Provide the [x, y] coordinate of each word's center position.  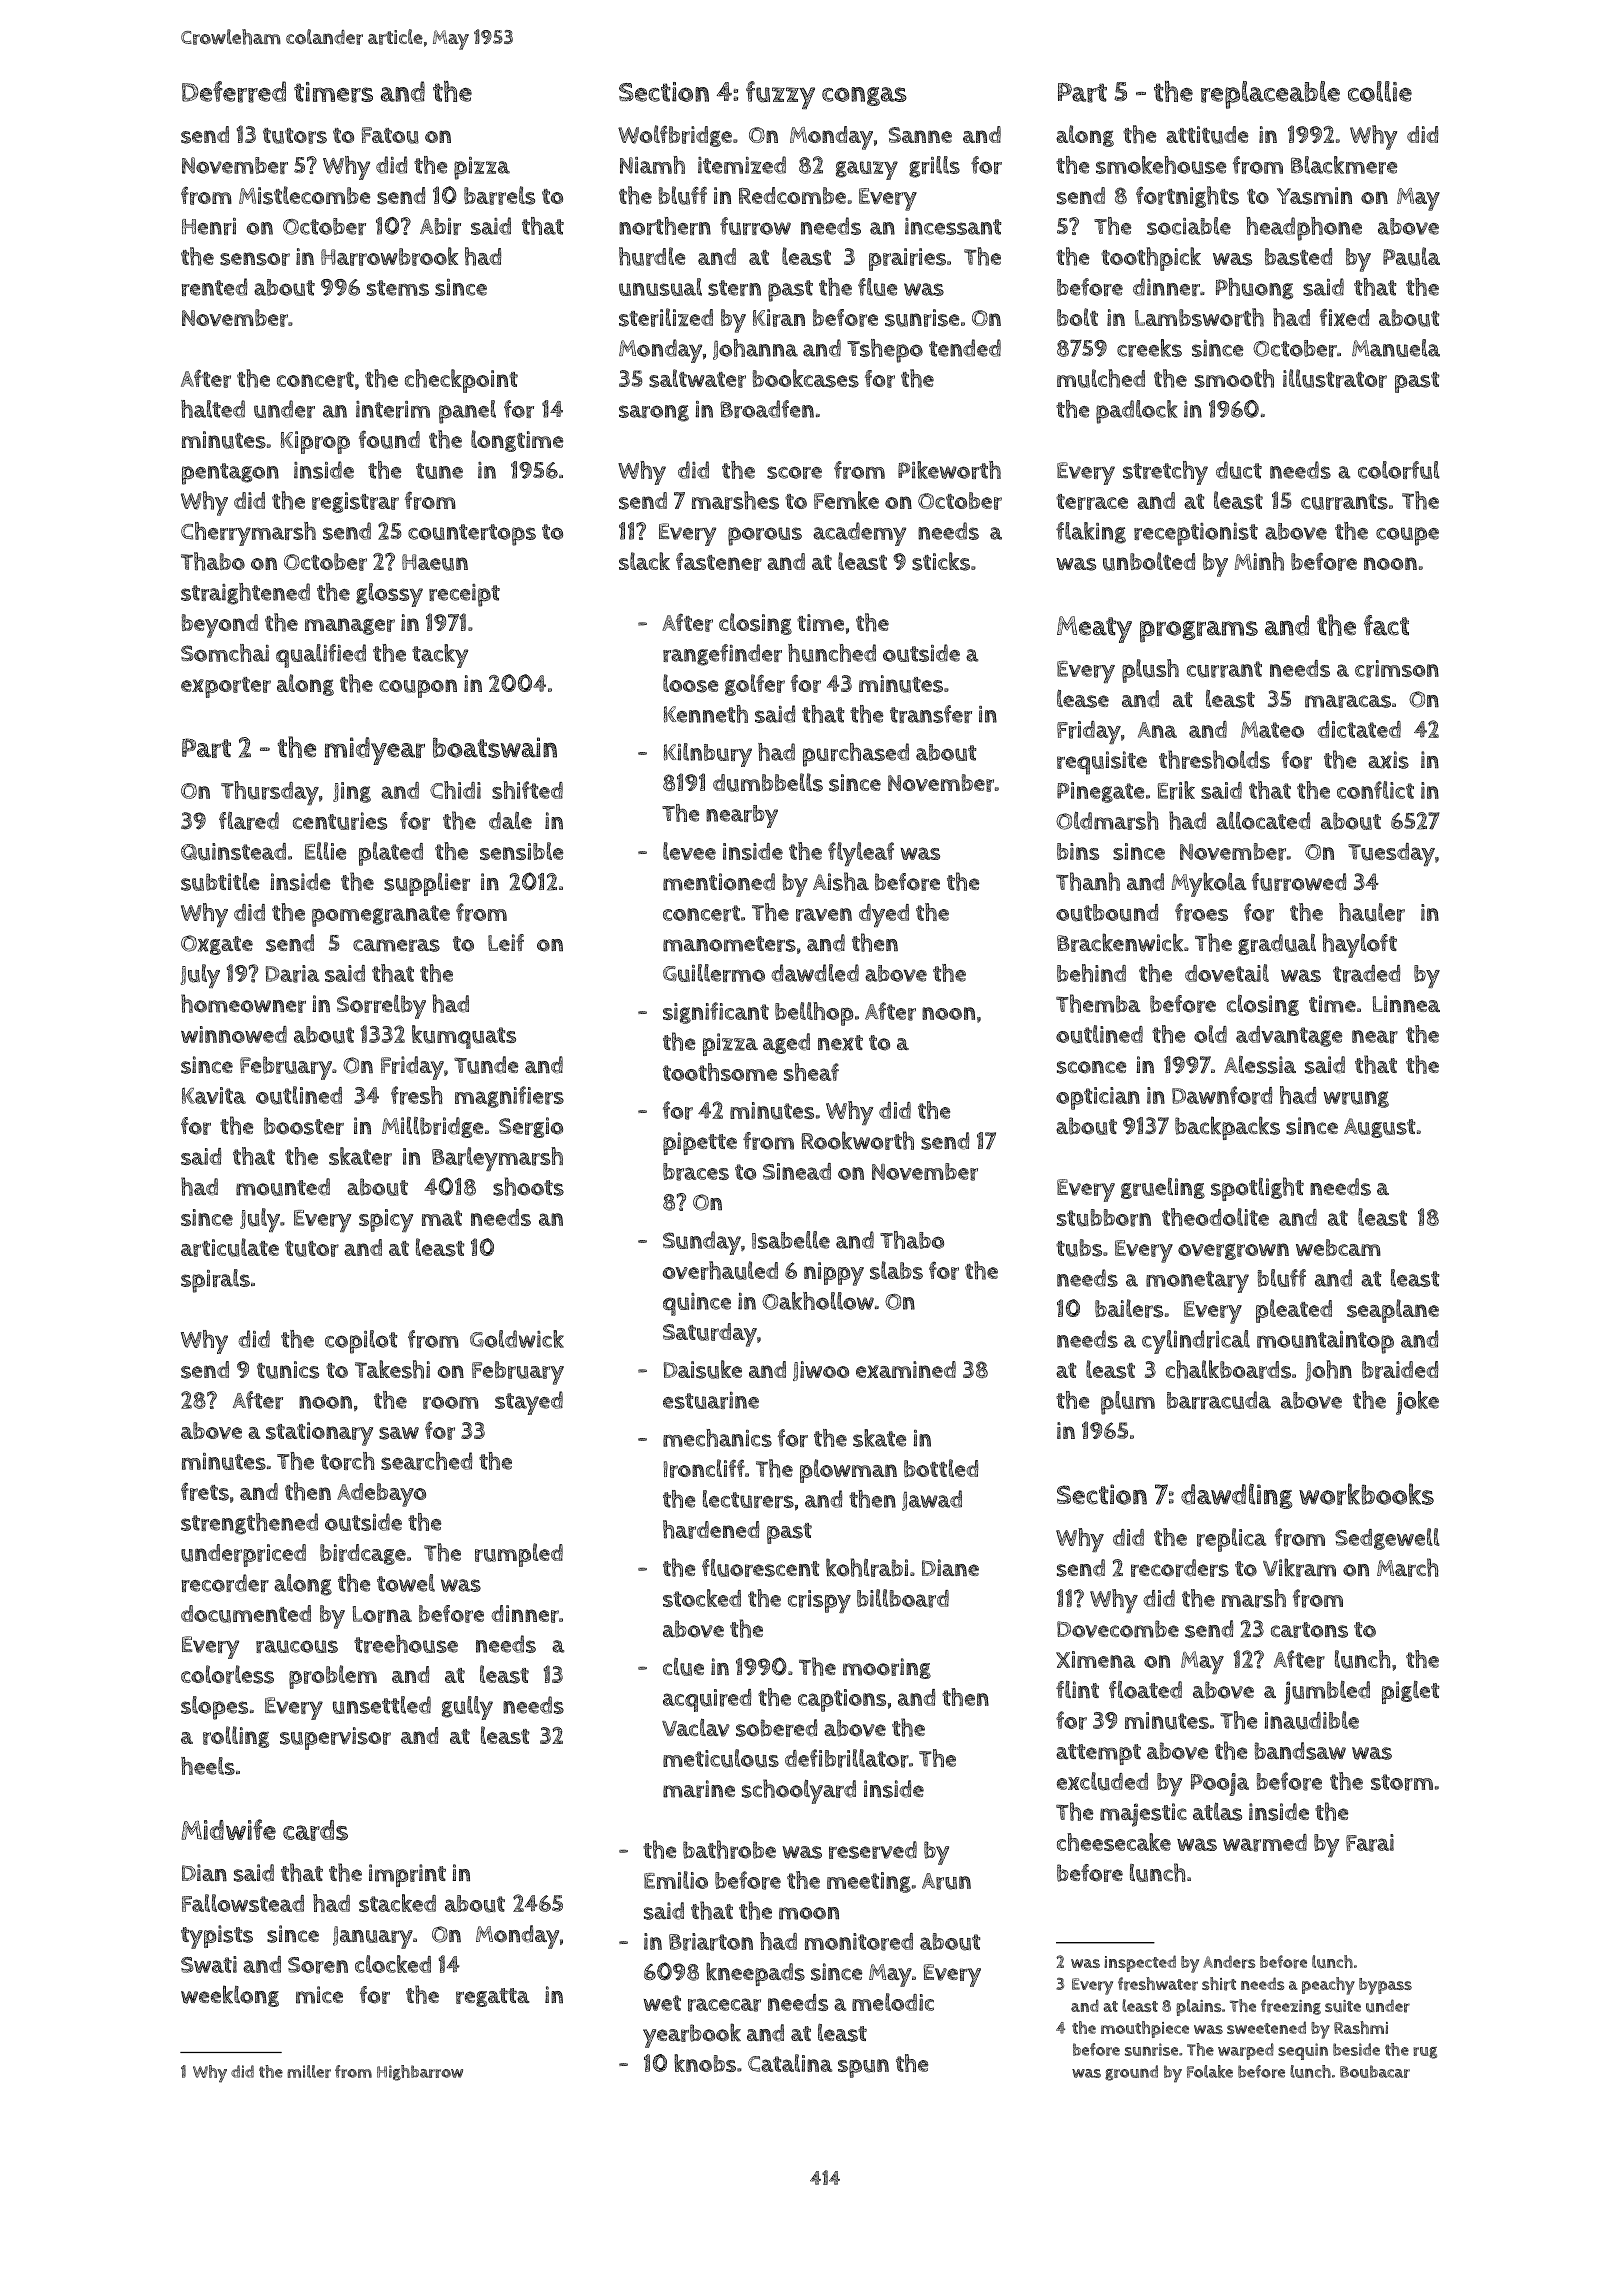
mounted [283, 1187]
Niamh [652, 165]
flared [249, 821]
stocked [702, 1598]
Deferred [234, 92]
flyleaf [861, 854]
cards [315, 1830]
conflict [1375, 790]
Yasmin [1314, 196]
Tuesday [1391, 854]
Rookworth [857, 1140]
